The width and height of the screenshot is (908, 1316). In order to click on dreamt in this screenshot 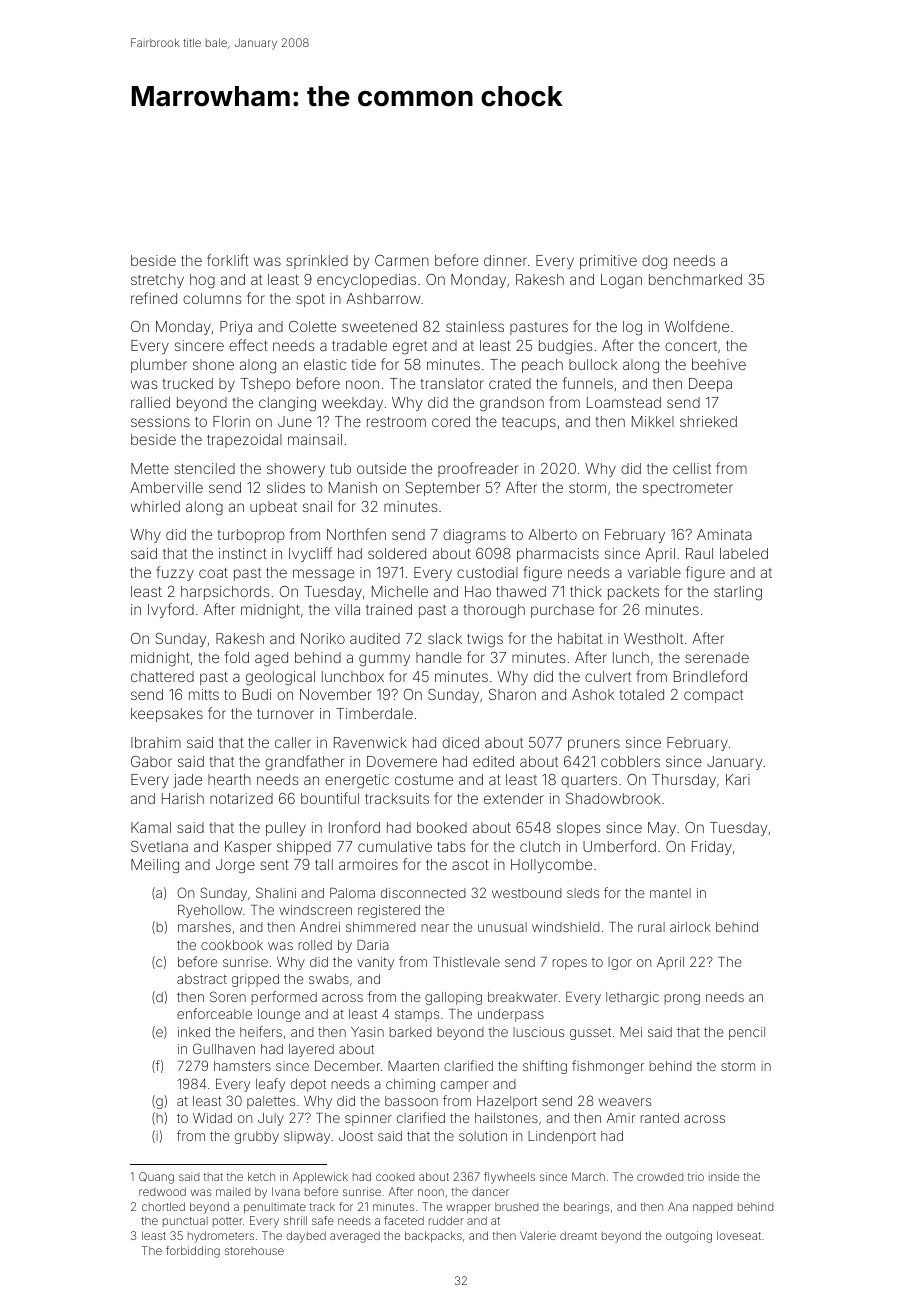, I will do `click(578, 1235)`.
